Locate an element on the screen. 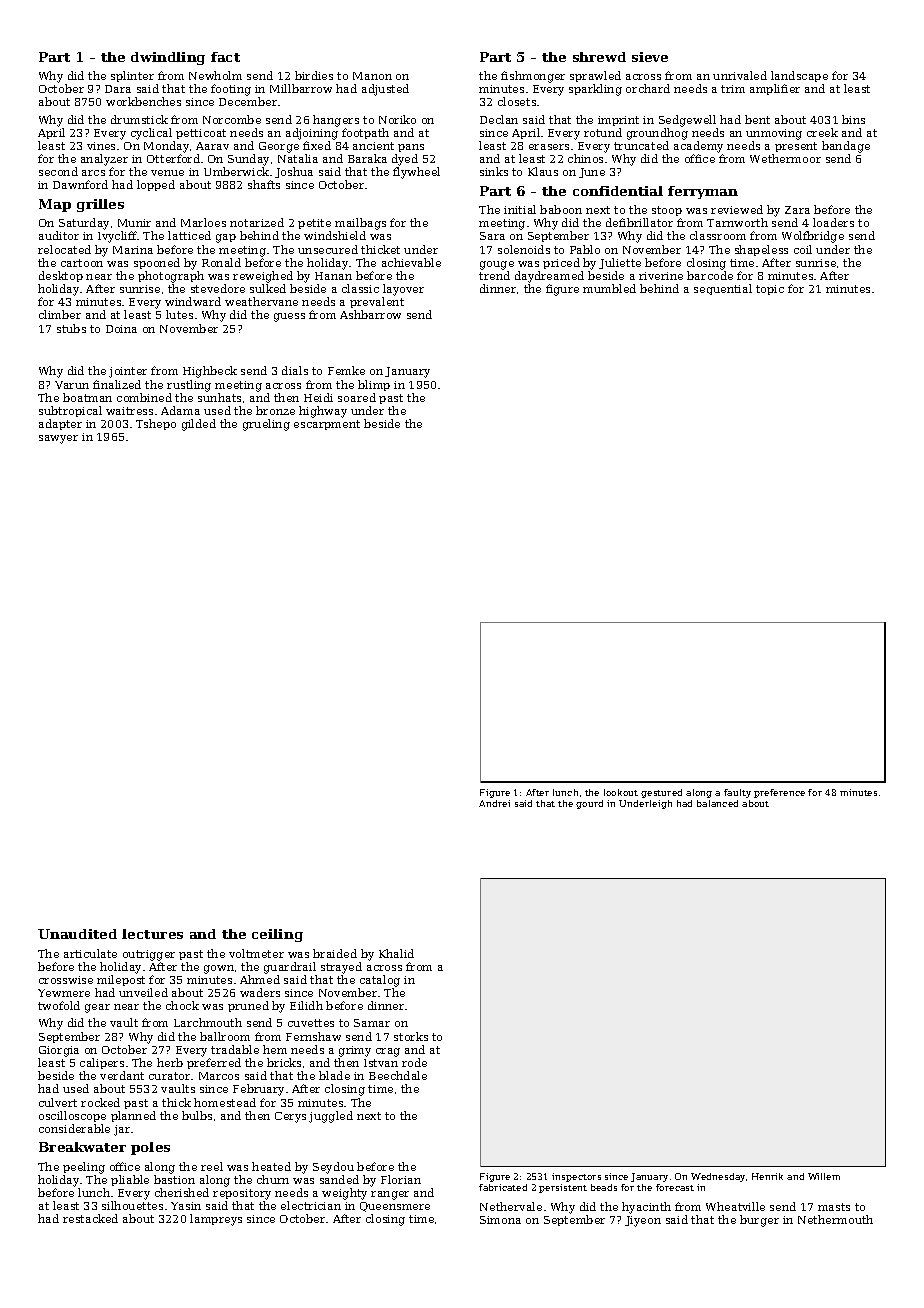 This screenshot has height=1308, width=924. lookout is located at coordinates (621, 792).
